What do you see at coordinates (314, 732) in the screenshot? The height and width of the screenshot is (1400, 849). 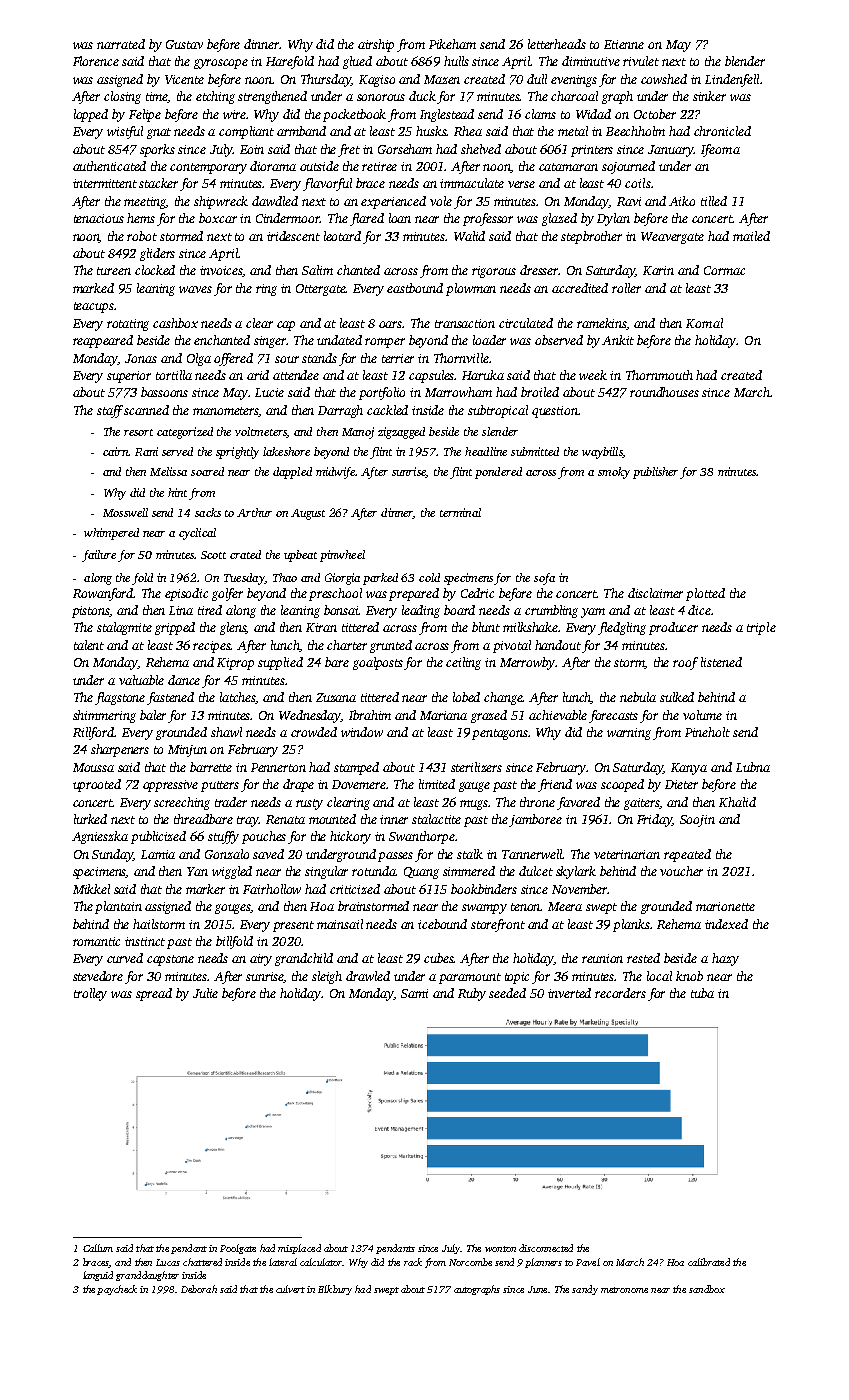 I see `crowded` at bounding box center [314, 732].
